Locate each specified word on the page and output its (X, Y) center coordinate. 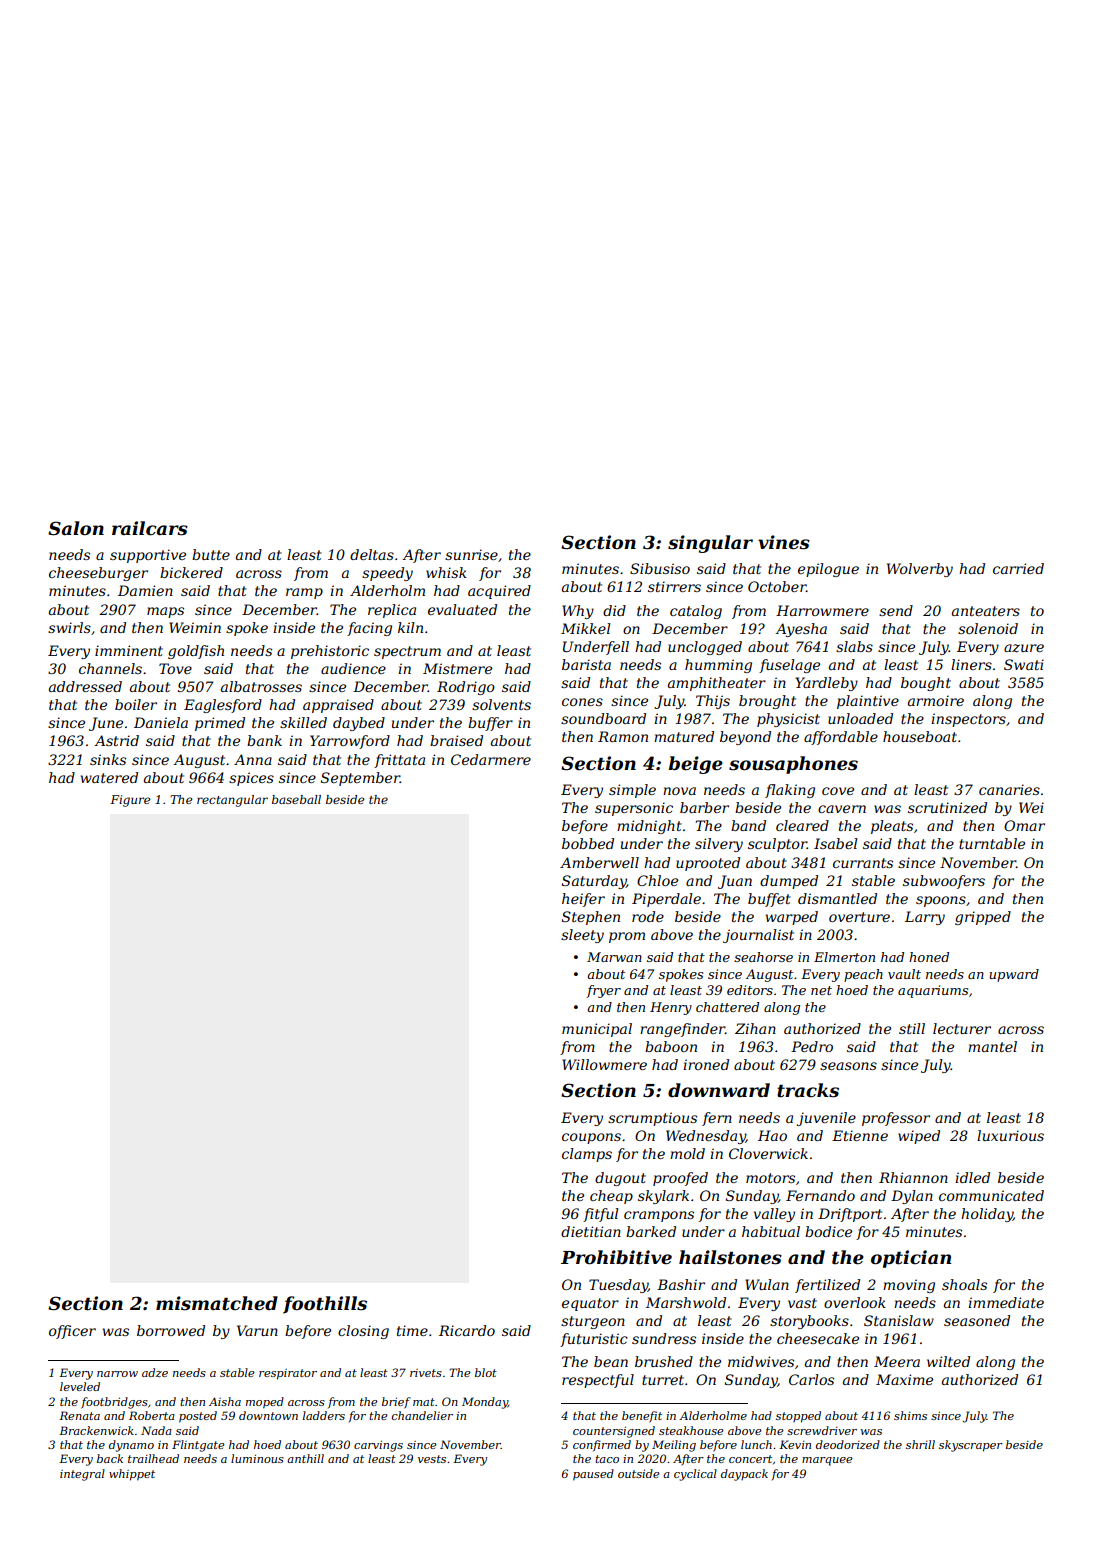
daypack (744, 1475)
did (614, 610)
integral (82, 1475)
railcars (150, 528)
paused (593, 1475)
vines (784, 542)
